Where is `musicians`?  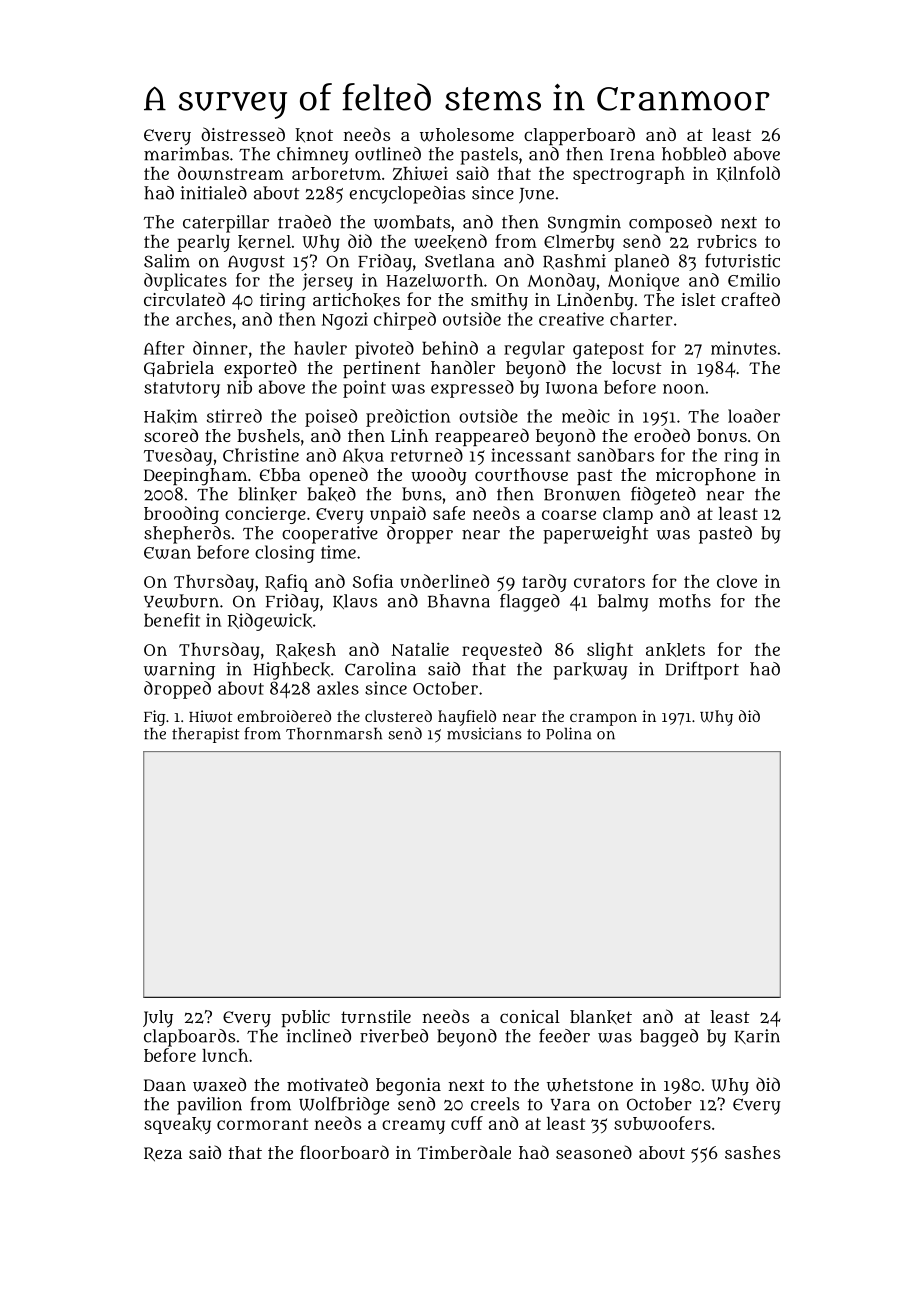
musicians is located at coordinates (484, 733).
